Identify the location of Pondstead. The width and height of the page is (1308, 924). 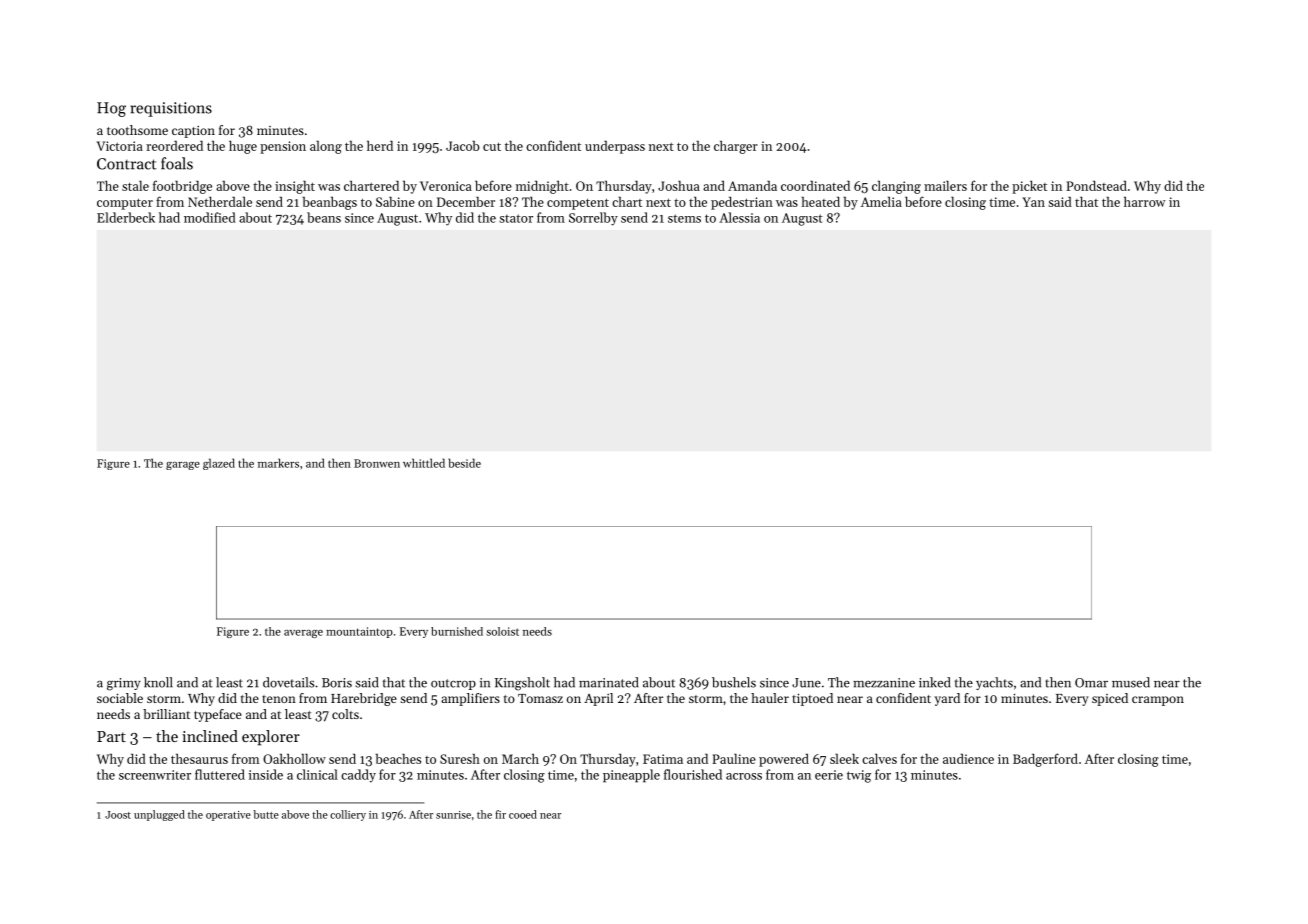
(1096, 185).
